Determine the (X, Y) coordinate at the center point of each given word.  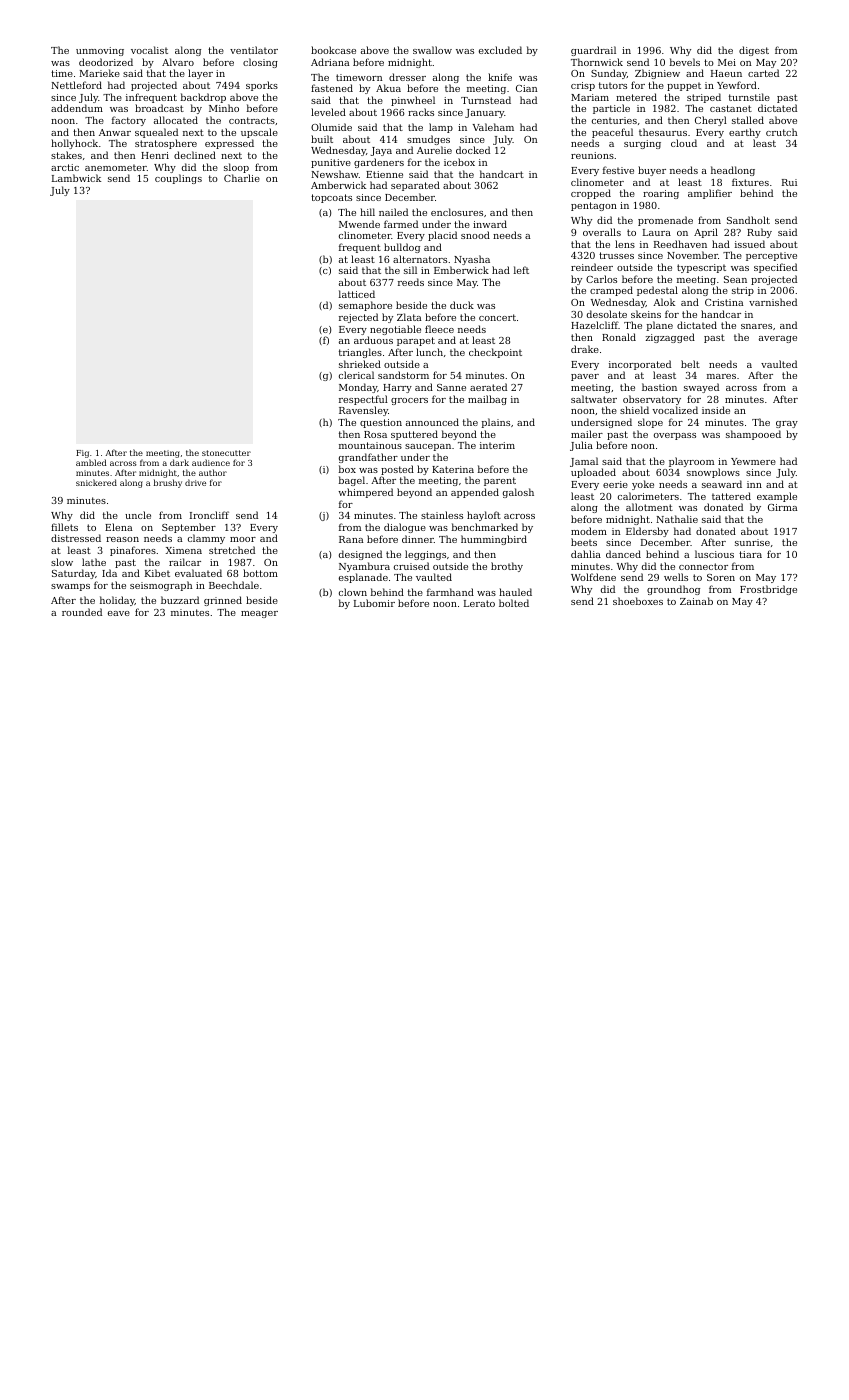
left (521, 270)
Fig (82, 454)
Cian (526, 88)
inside (716, 410)
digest (754, 51)
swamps (70, 587)
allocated (176, 120)
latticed (357, 294)
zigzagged (670, 338)
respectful (363, 400)
